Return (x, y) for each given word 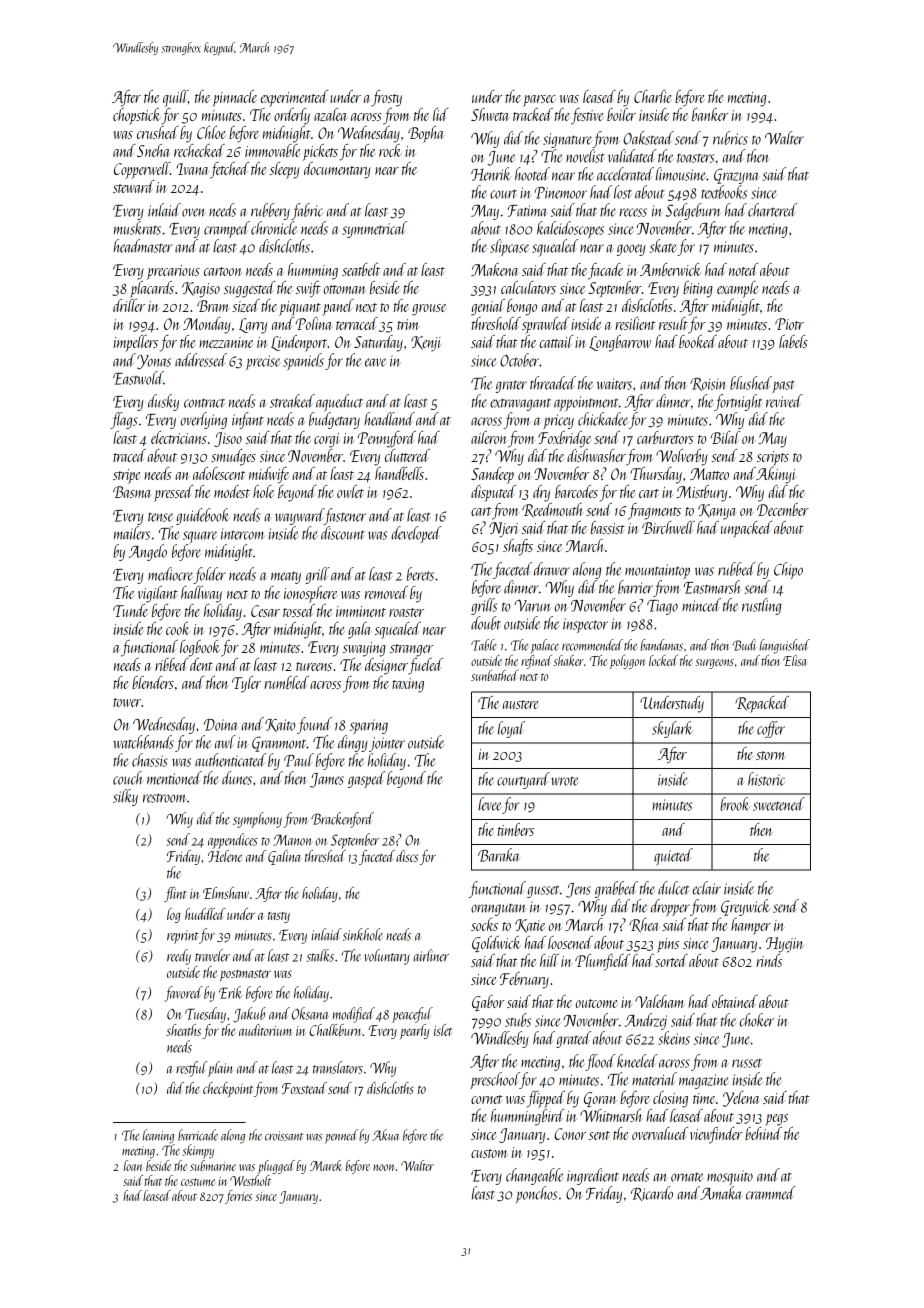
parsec (539, 101)
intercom (243, 534)
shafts (518, 547)
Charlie (652, 96)
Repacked (762, 704)
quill (175, 98)
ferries (238, 1197)
